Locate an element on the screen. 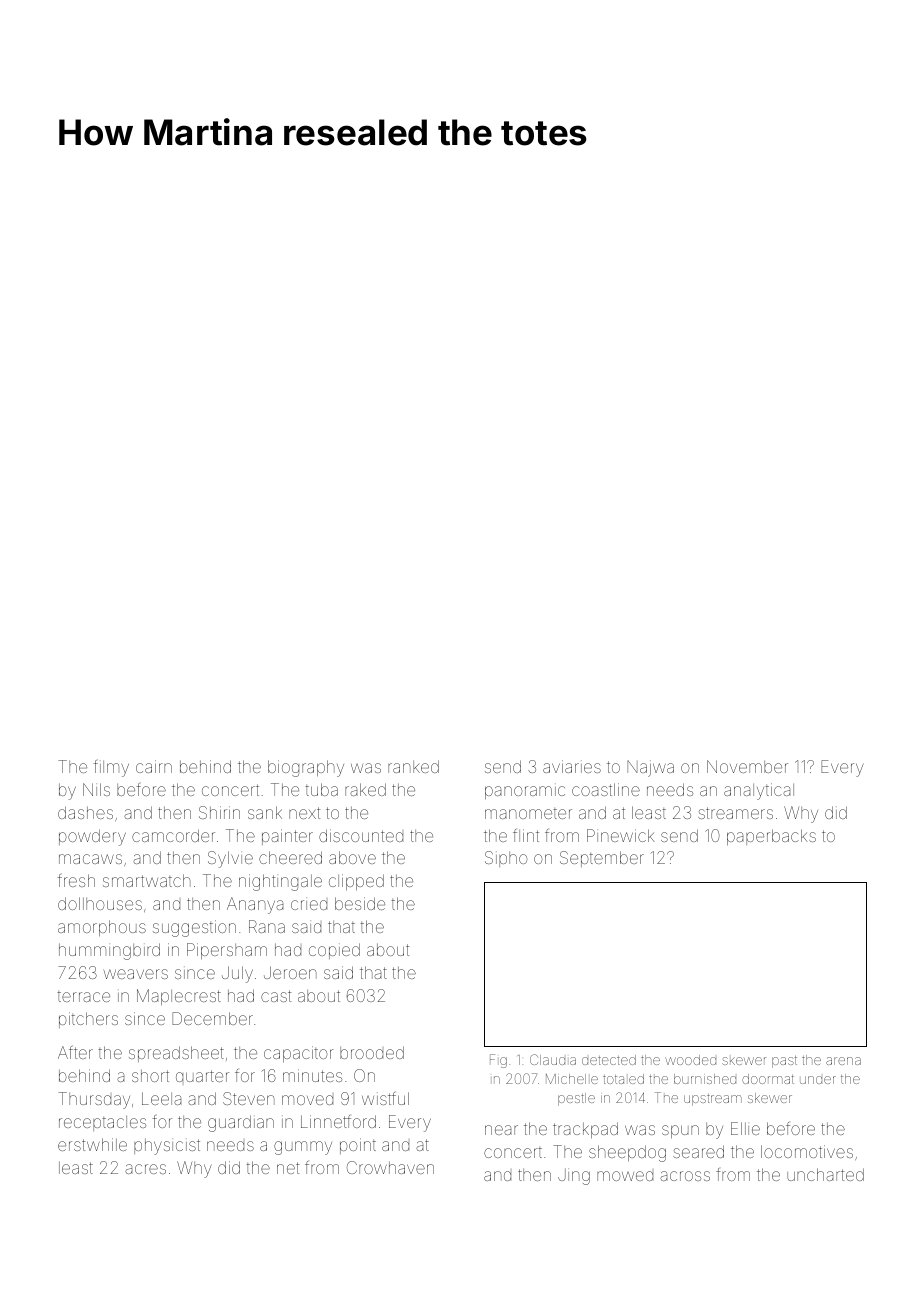 This screenshot has width=924, height=1308. copied is located at coordinates (334, 951).
